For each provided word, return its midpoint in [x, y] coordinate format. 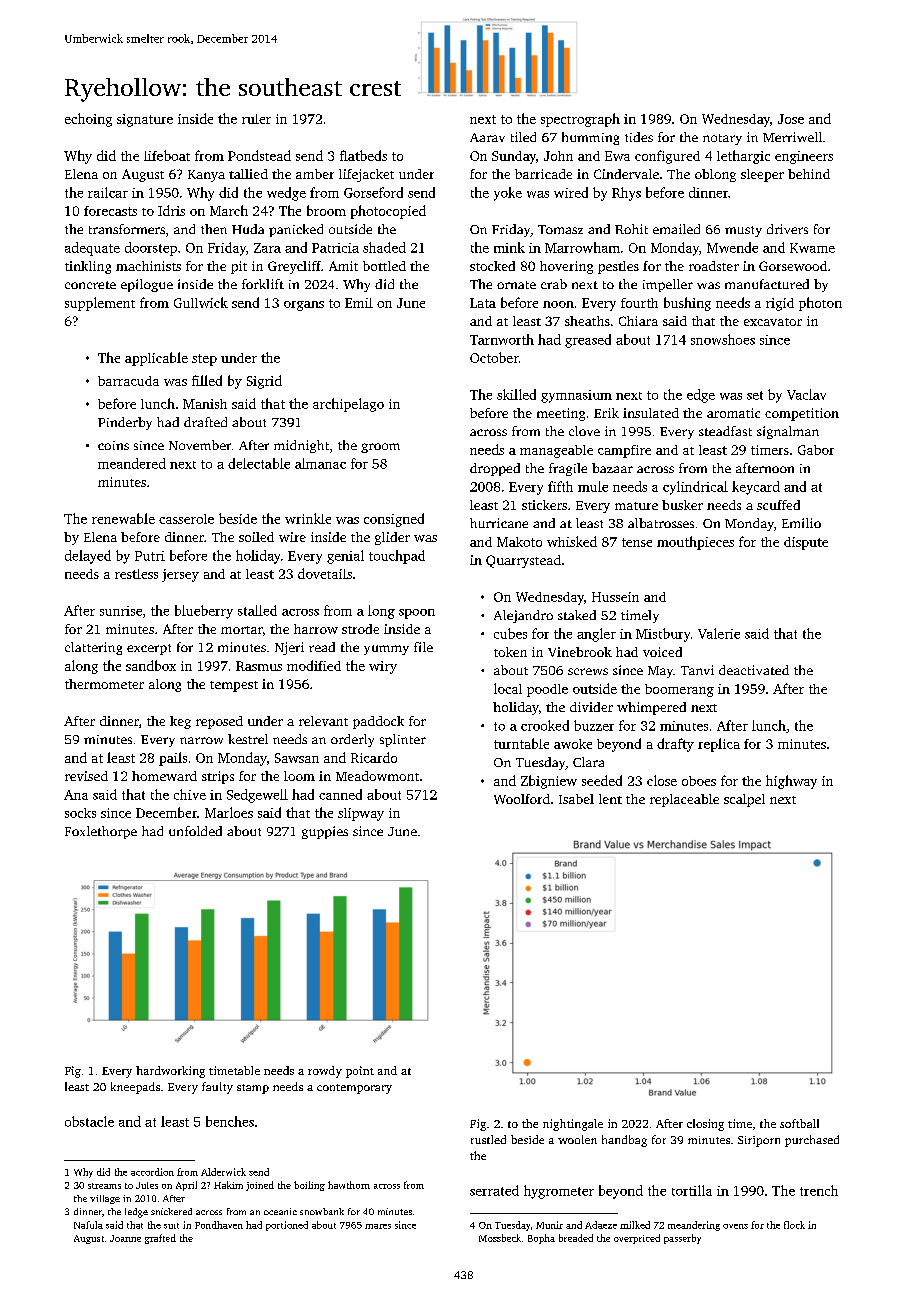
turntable [521, 743]
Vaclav [806, 394]
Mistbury [663, 635]
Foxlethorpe [101, 832]
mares [378, 1226]
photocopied [388, 212]
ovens [735, 1226]
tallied [248, 174]
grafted [160, 1239]
